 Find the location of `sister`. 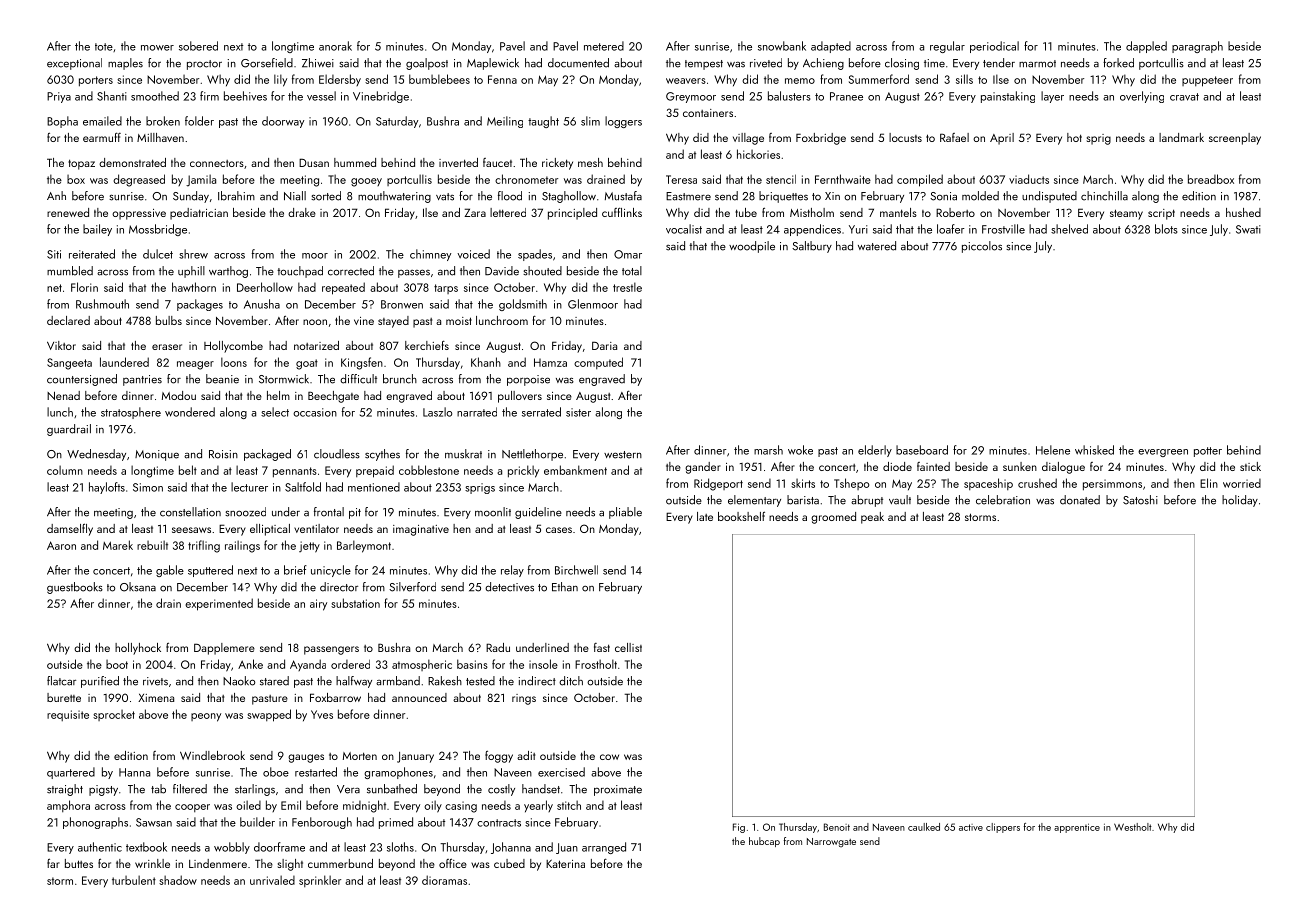

sister is located at coordinates (578, 412).
